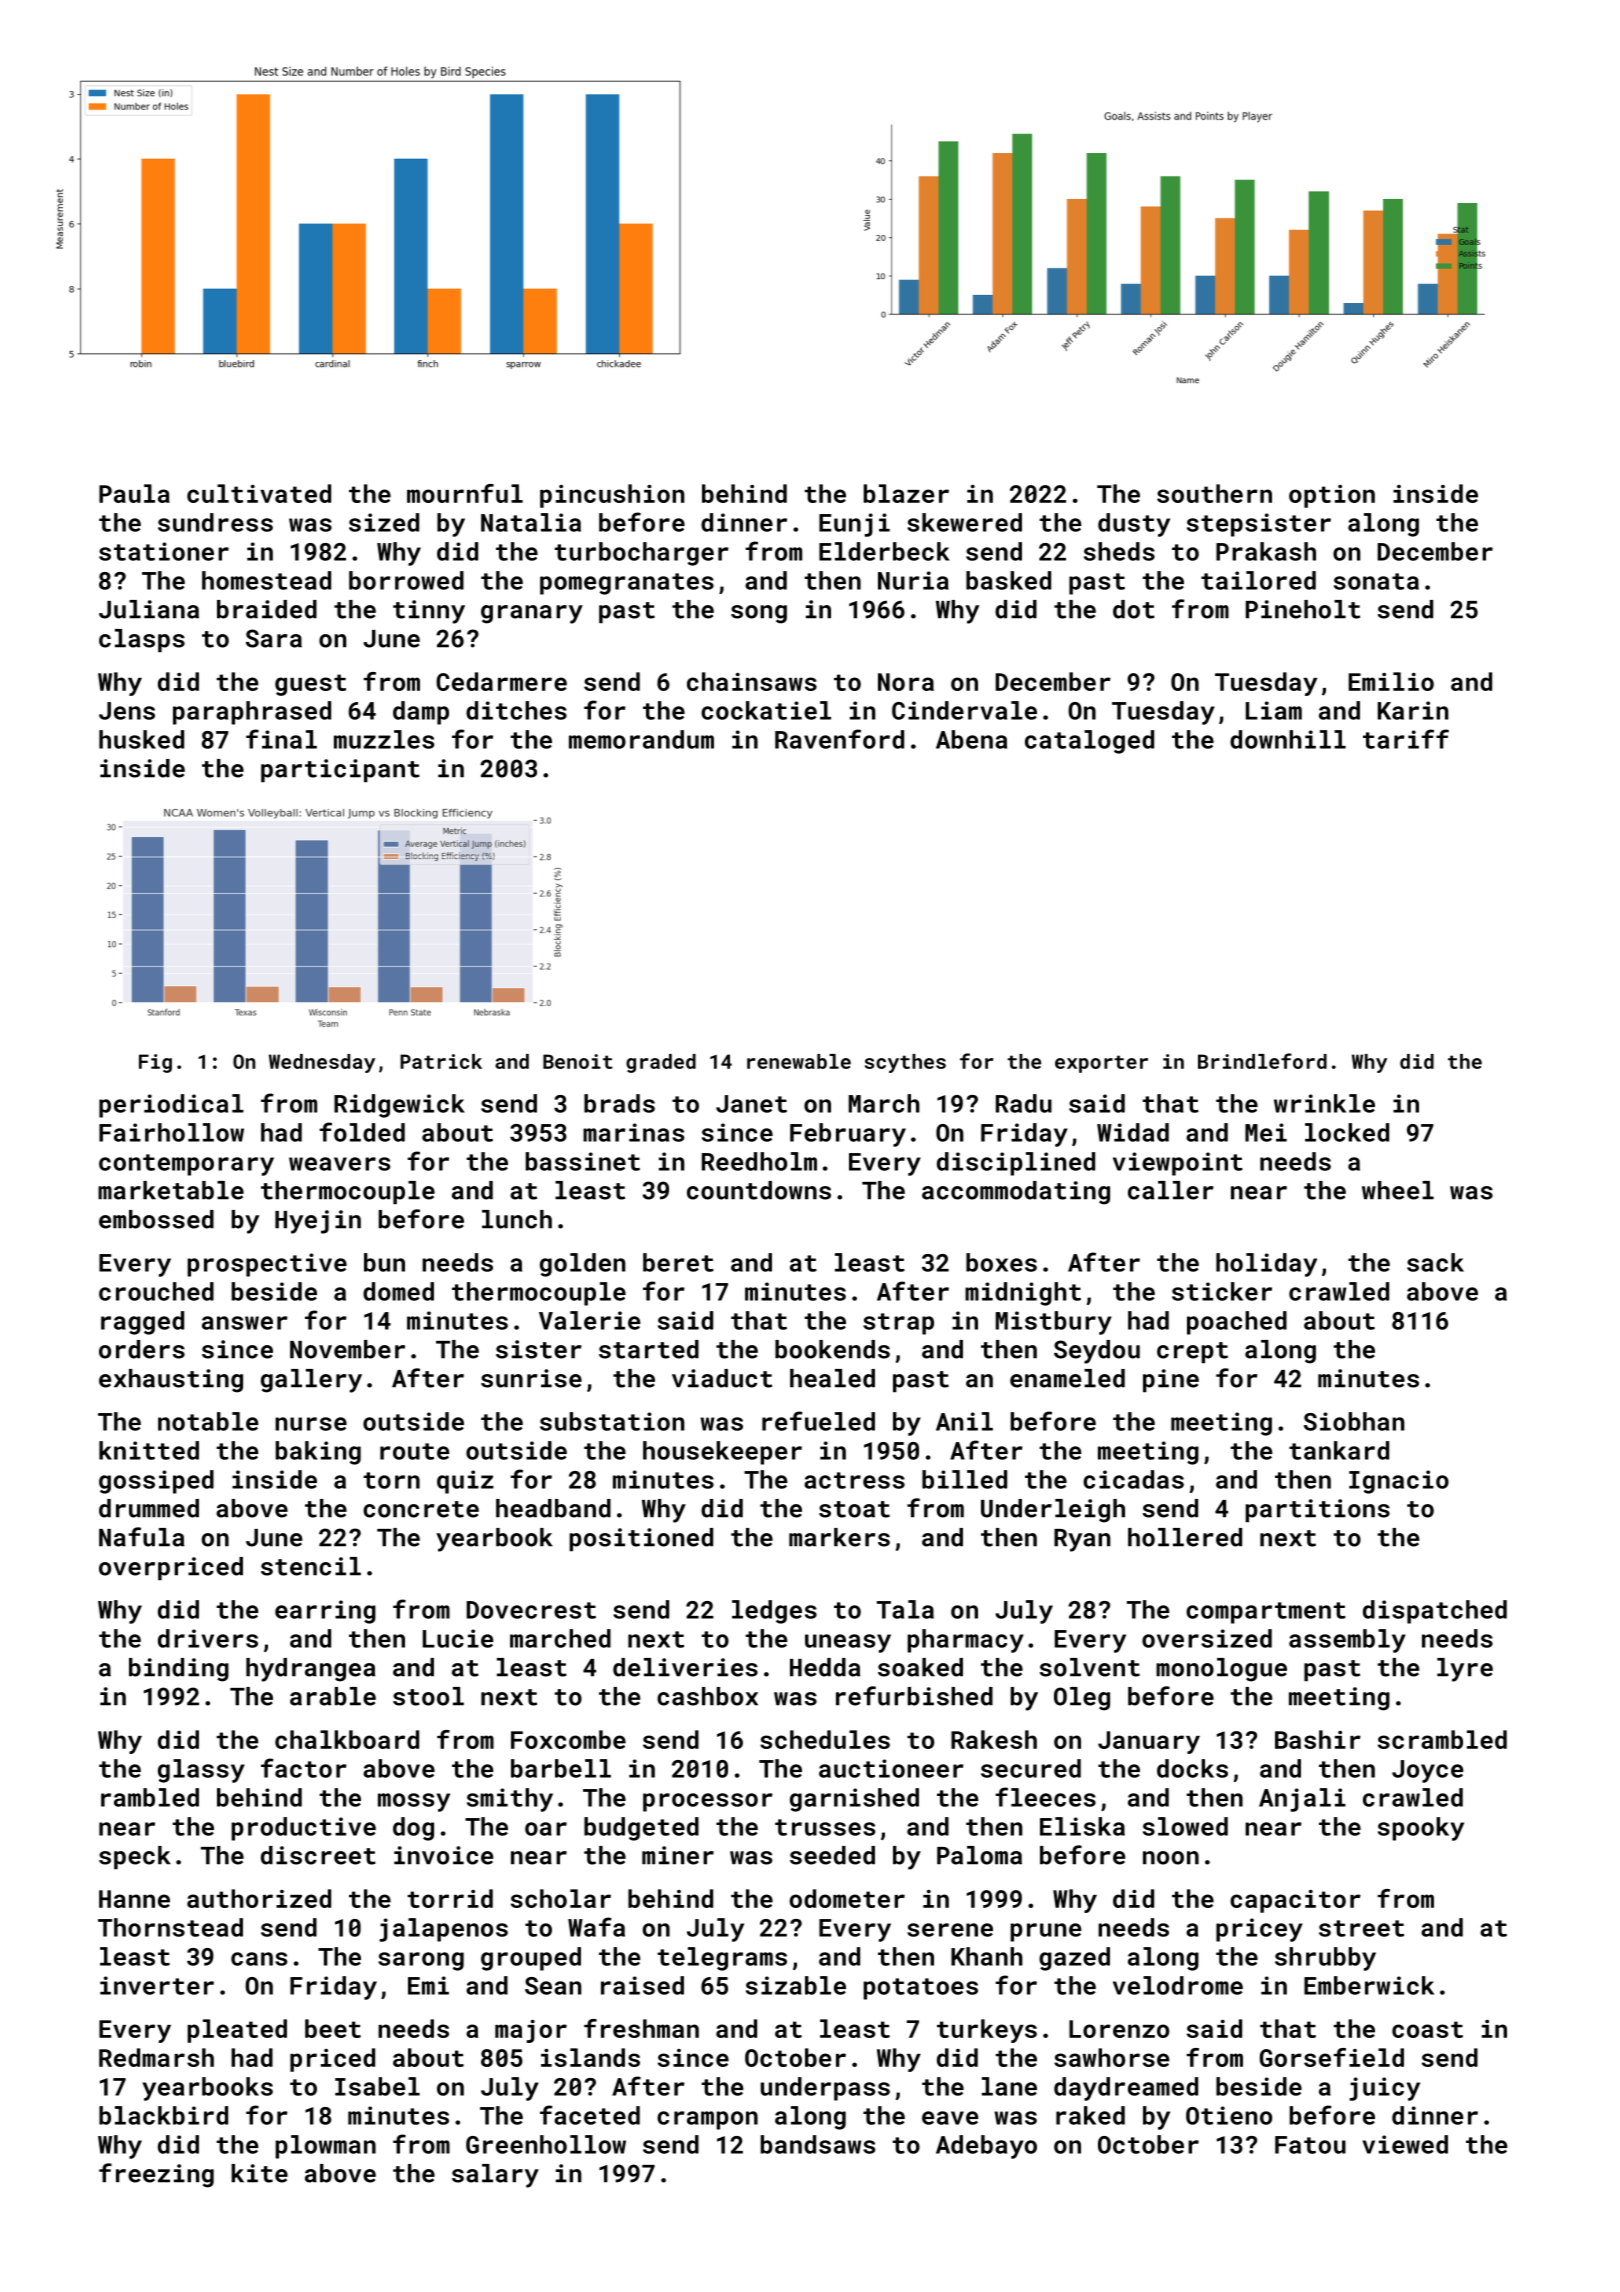  Describe the element at coordinates (832, 1855) in the screenshot. I see `seeded` at that location.
